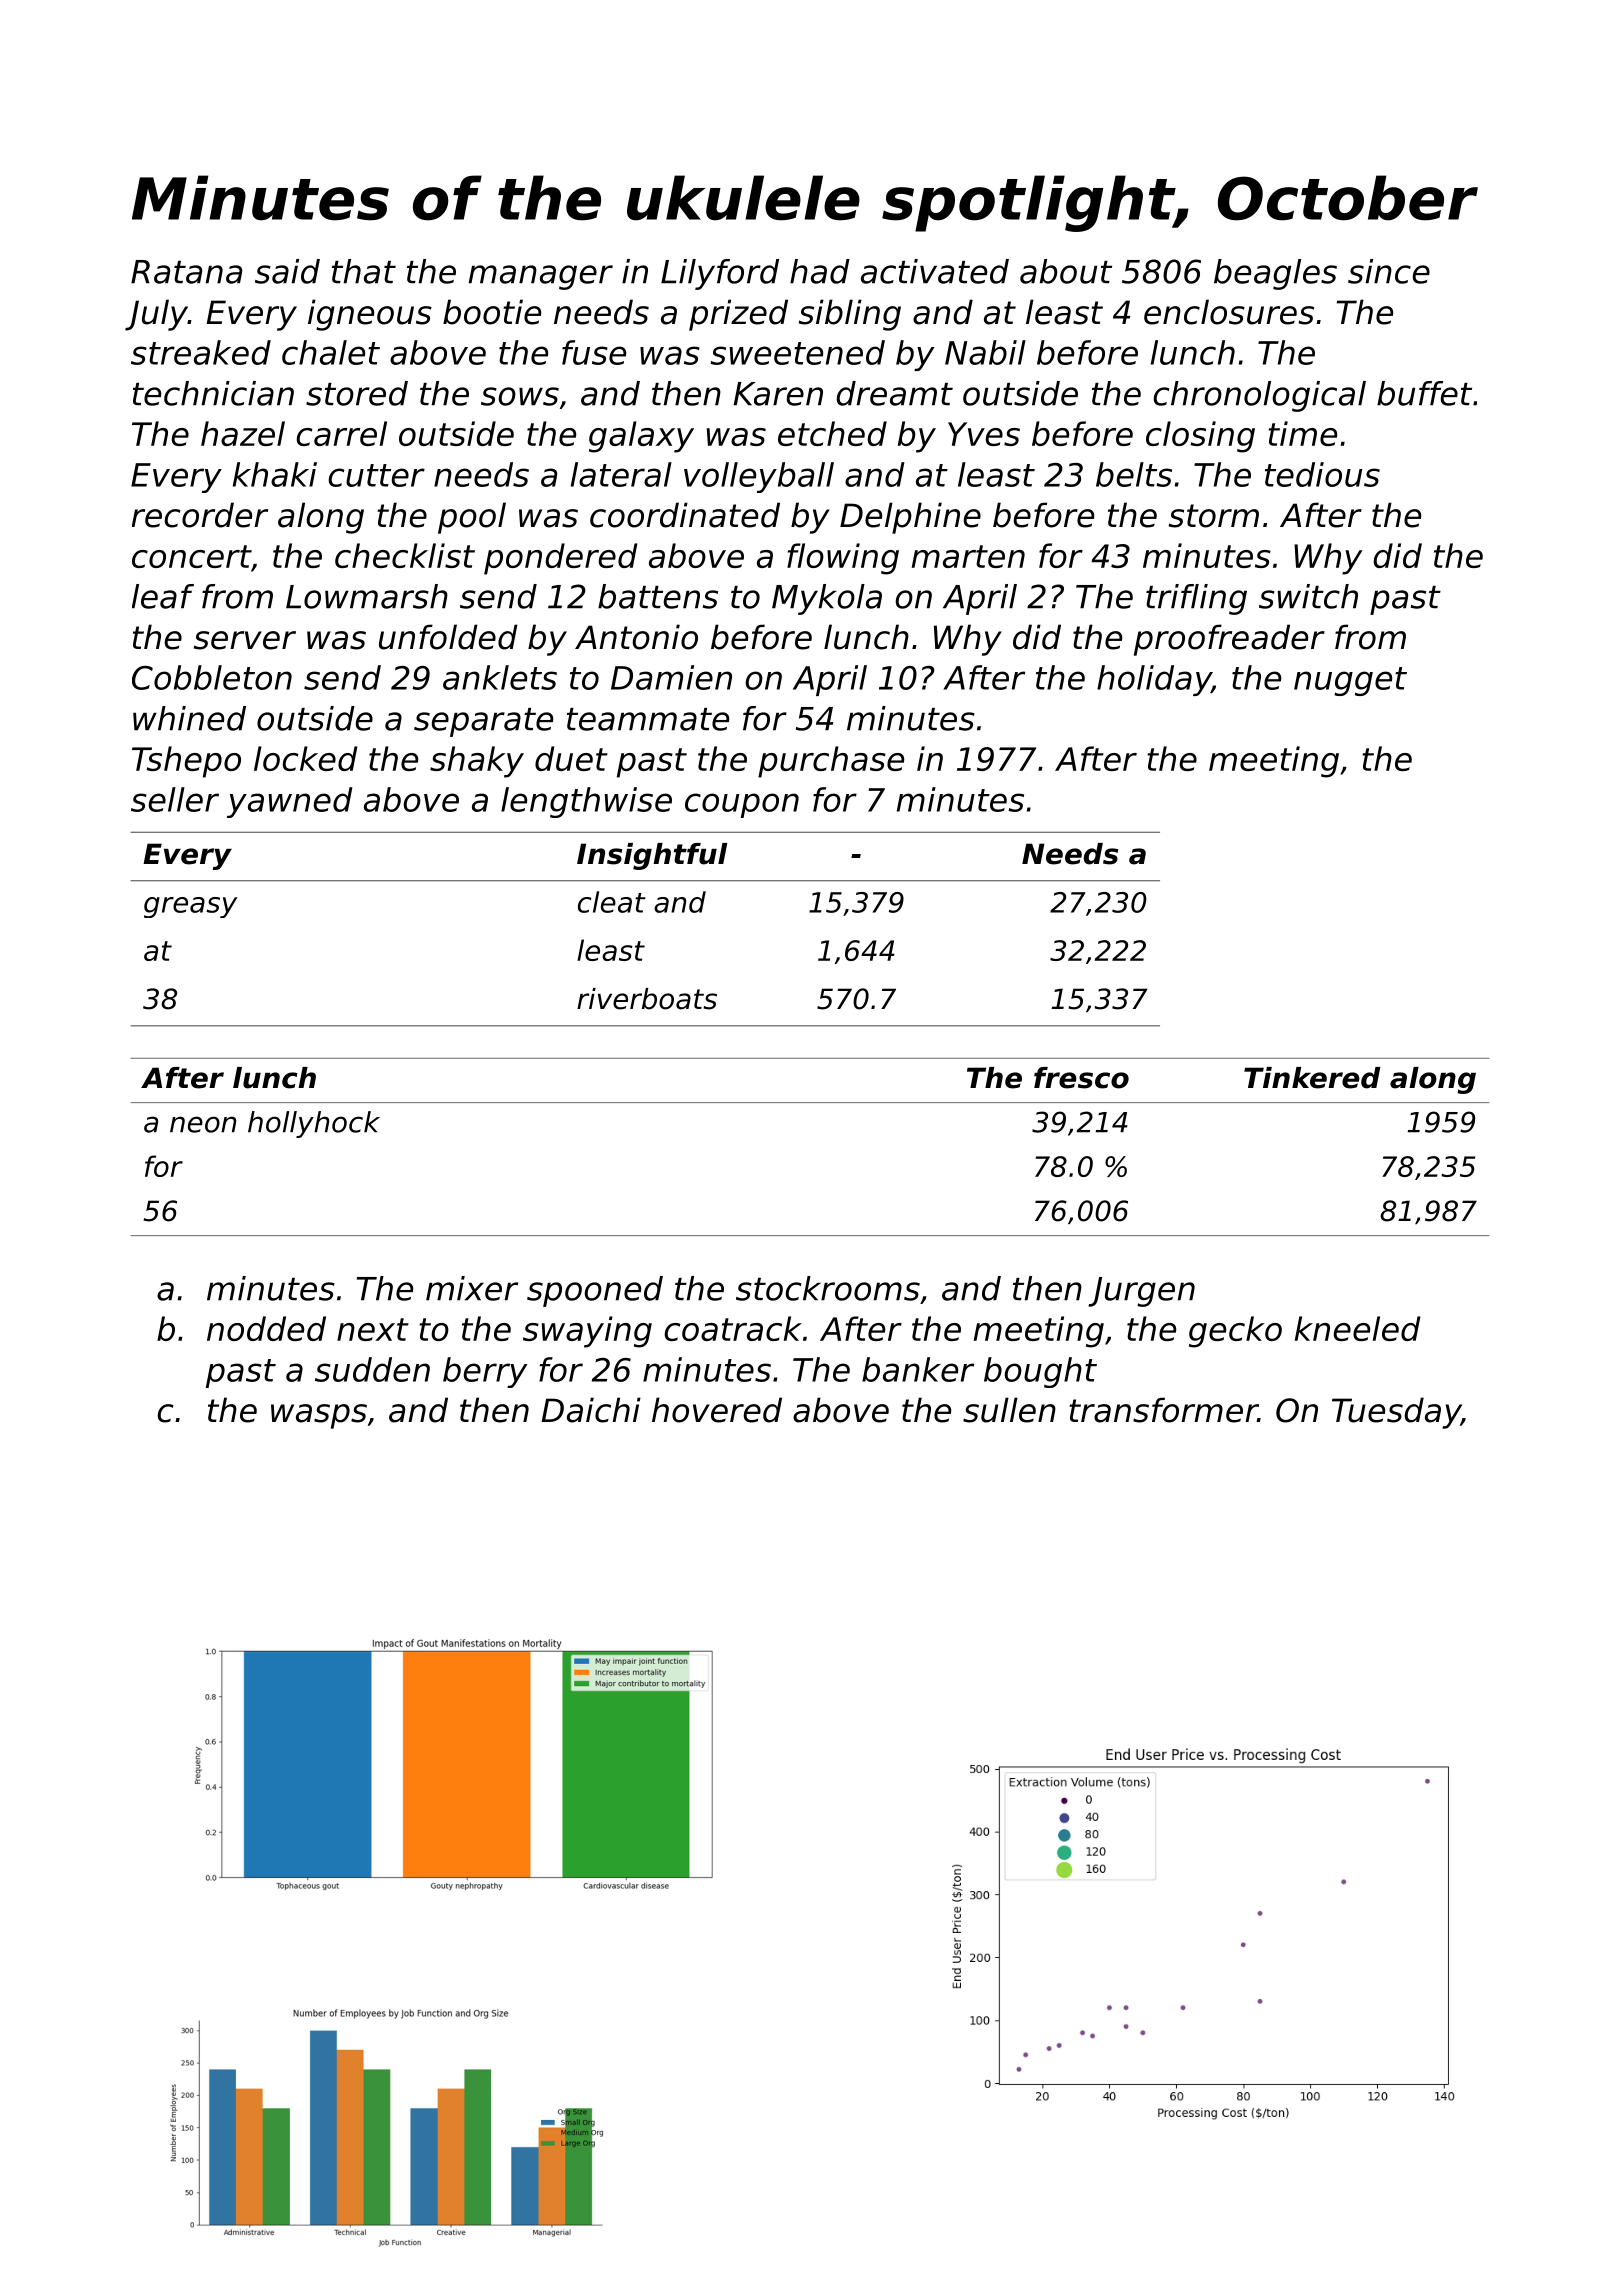 This screenshot has height=2292, width=1620. What do you see at coordinates (820, 271) in the screenshot?
I see `had` at bounding box center [820, 271].
